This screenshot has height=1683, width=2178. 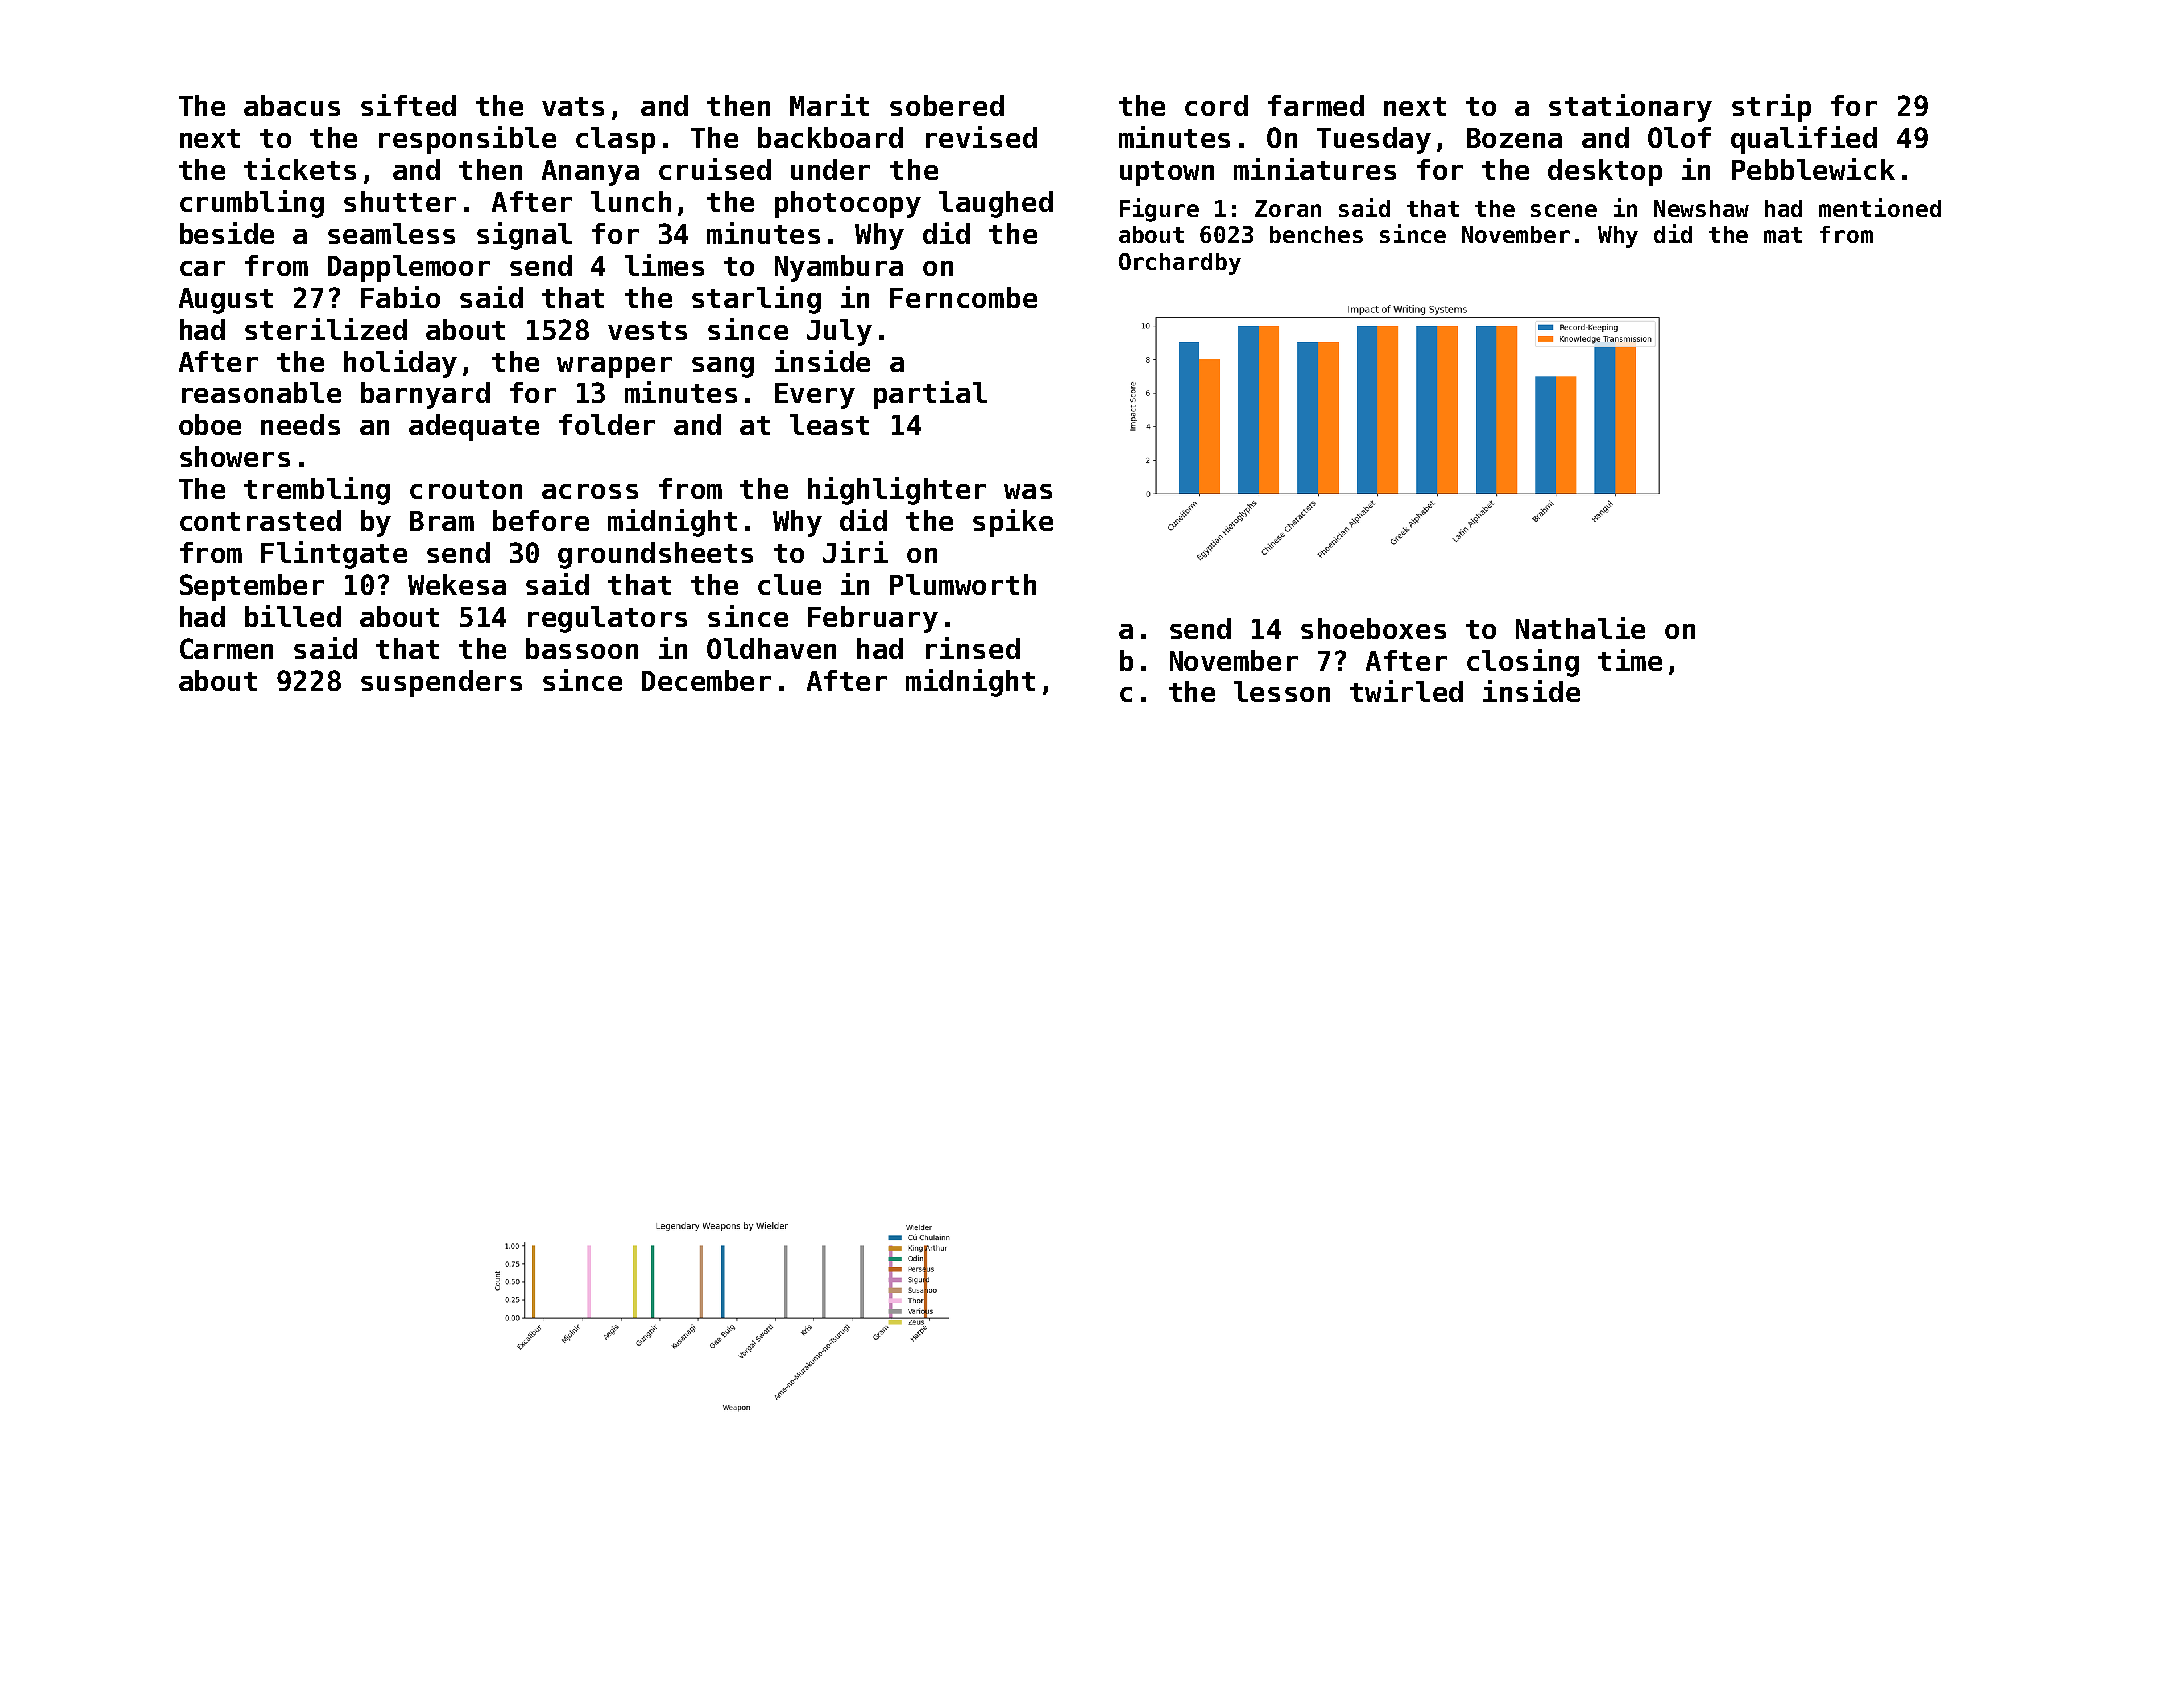 What do you see at coordinates (300, 169) in the screenshot?
I see `tickets` at bounding box center [300, 169].
